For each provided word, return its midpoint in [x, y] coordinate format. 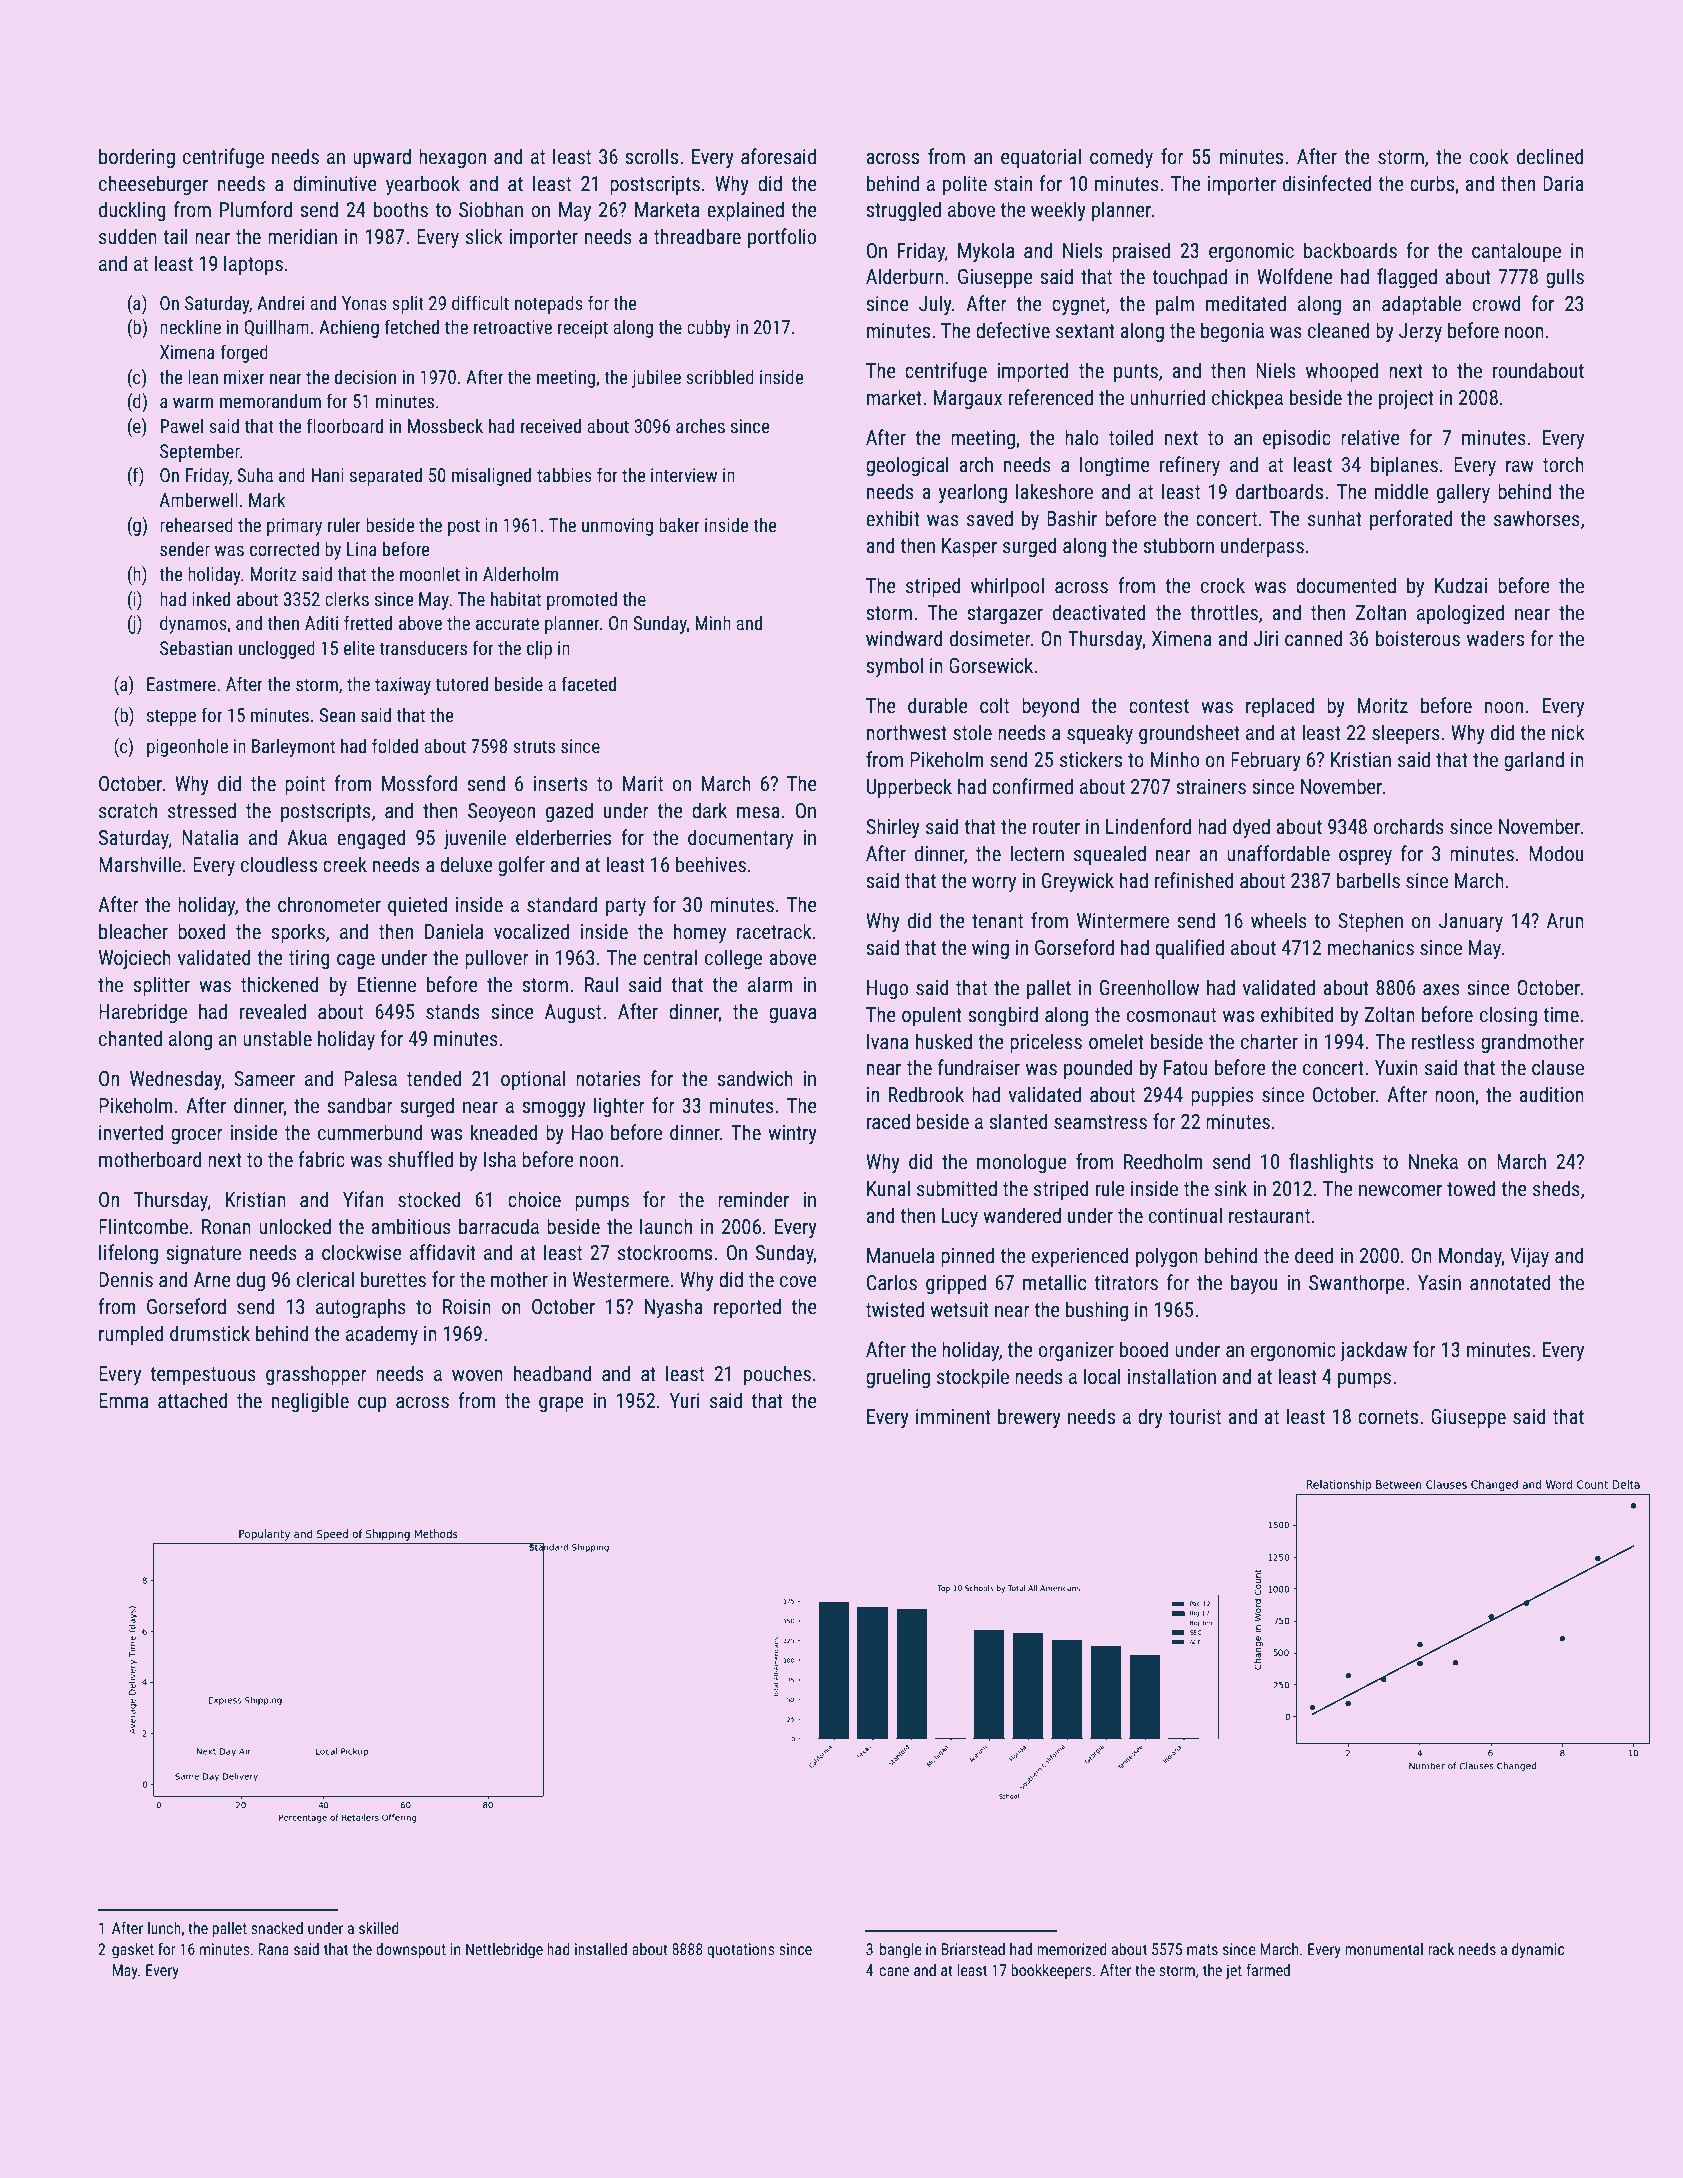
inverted [131, 1132]
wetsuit [959, 1309]
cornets [1388, 1417]
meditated [1246, 303]
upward [382, 158]
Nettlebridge [504, 1951]
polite [965, 185]
